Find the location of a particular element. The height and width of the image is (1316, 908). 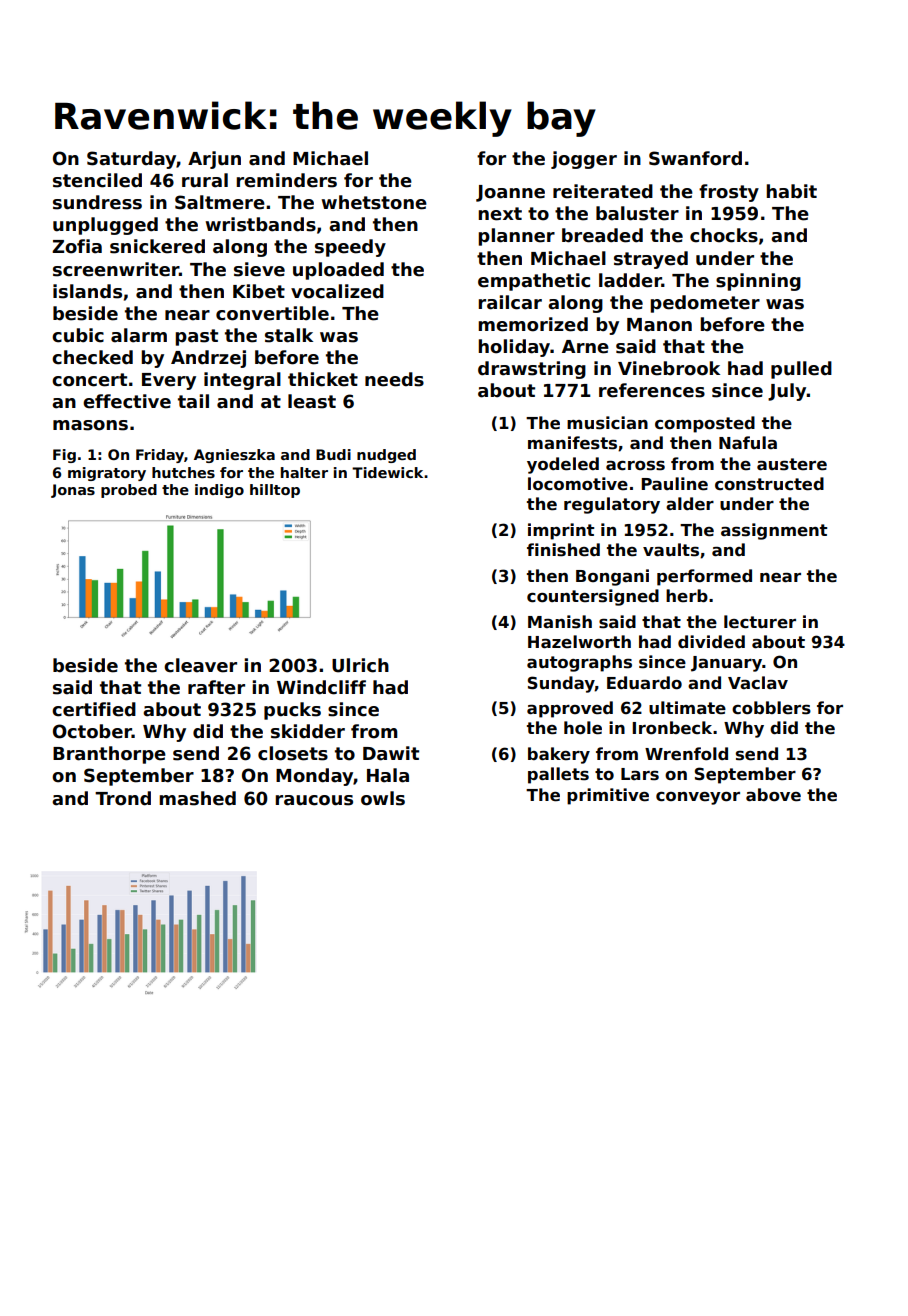

cubic is located at coordinates (78, 335).
